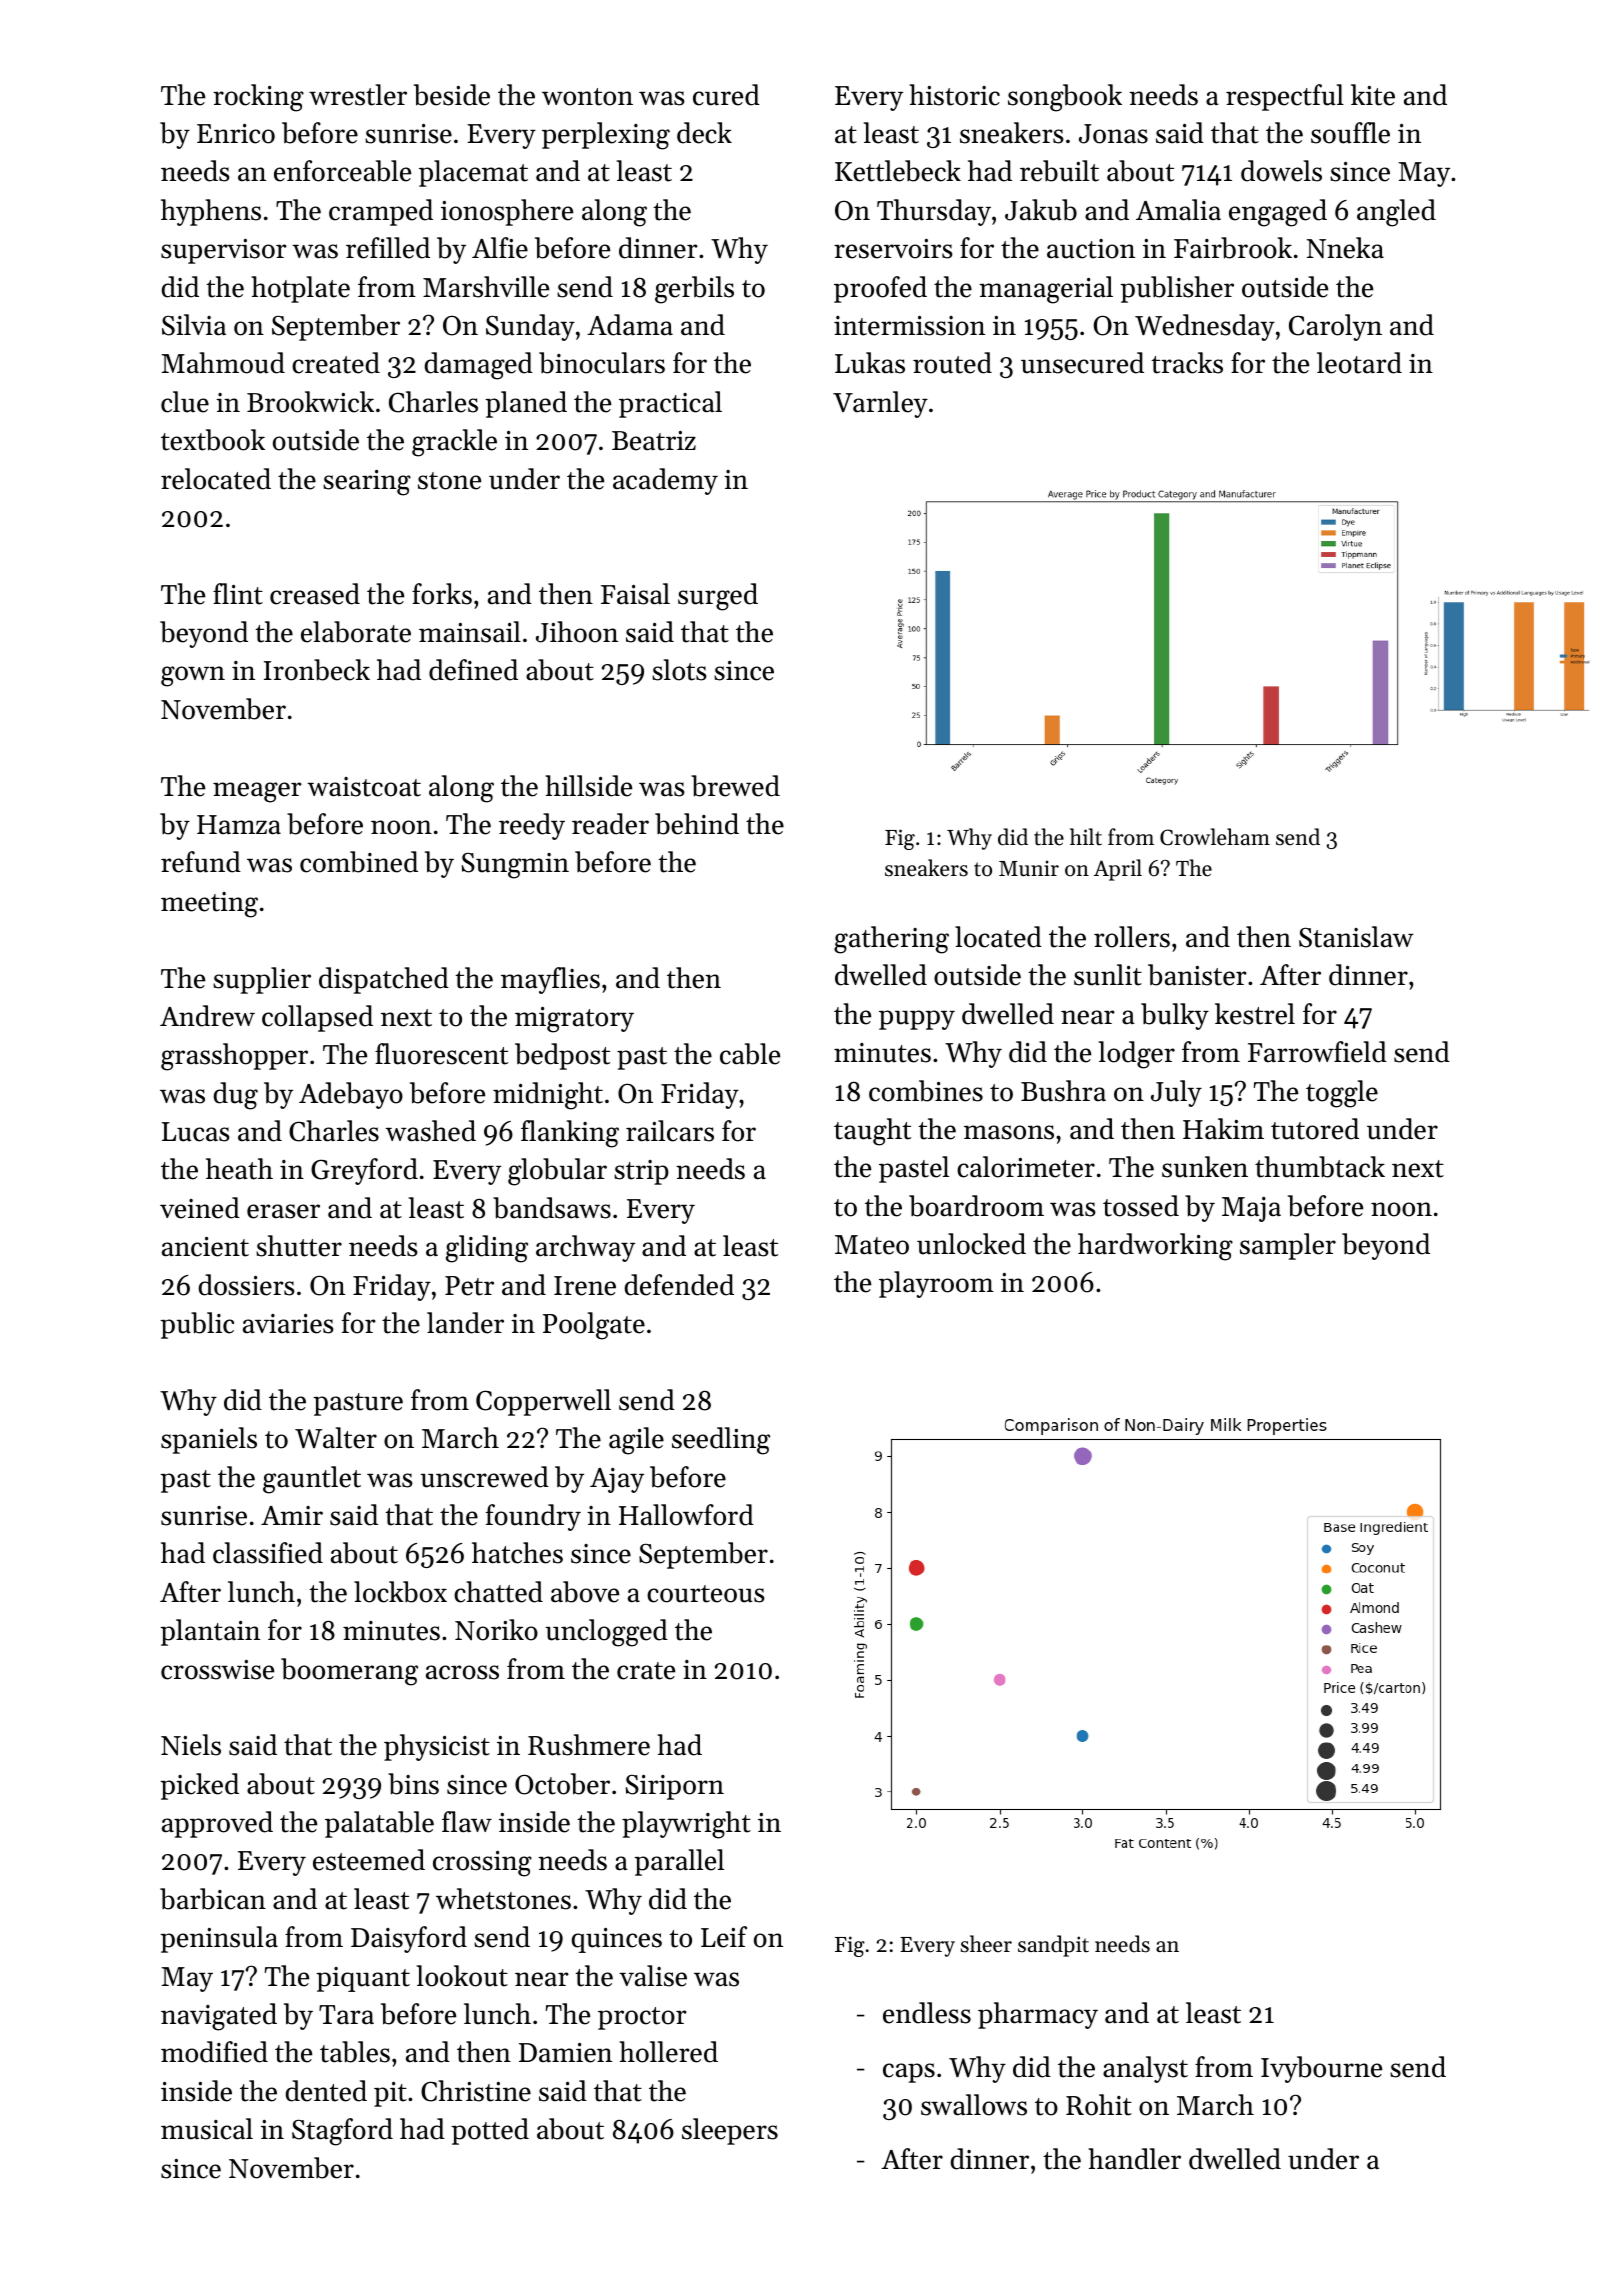  What do you see at coordinates (952, 363) in the screenshot?
I see `routed` at bounding box center [952, 363].
